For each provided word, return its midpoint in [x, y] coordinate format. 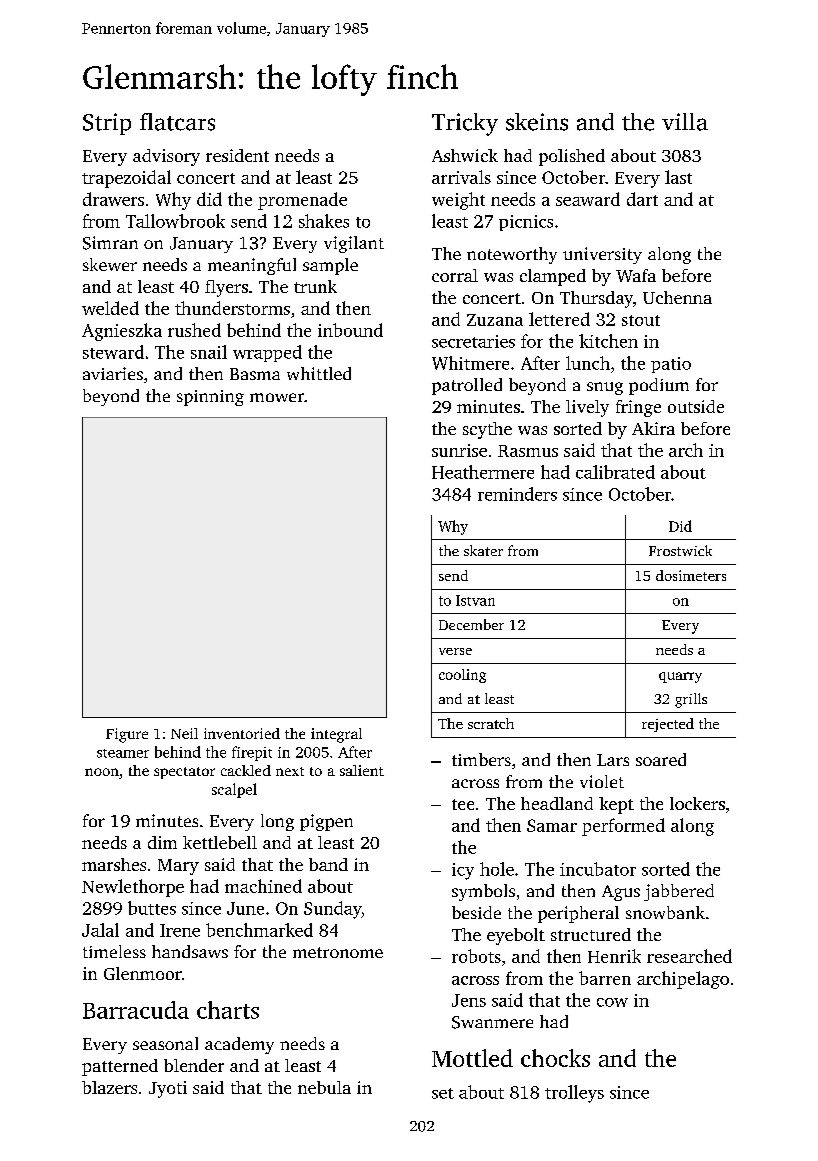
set [443, 1093]
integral [336, 735]
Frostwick [680, 550]
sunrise [459, 450]
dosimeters [691, 575]
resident [237, 155]
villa [685, 122]
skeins [537, 122]
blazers [109, 1087]
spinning [210, 398]
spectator [184, 773]
